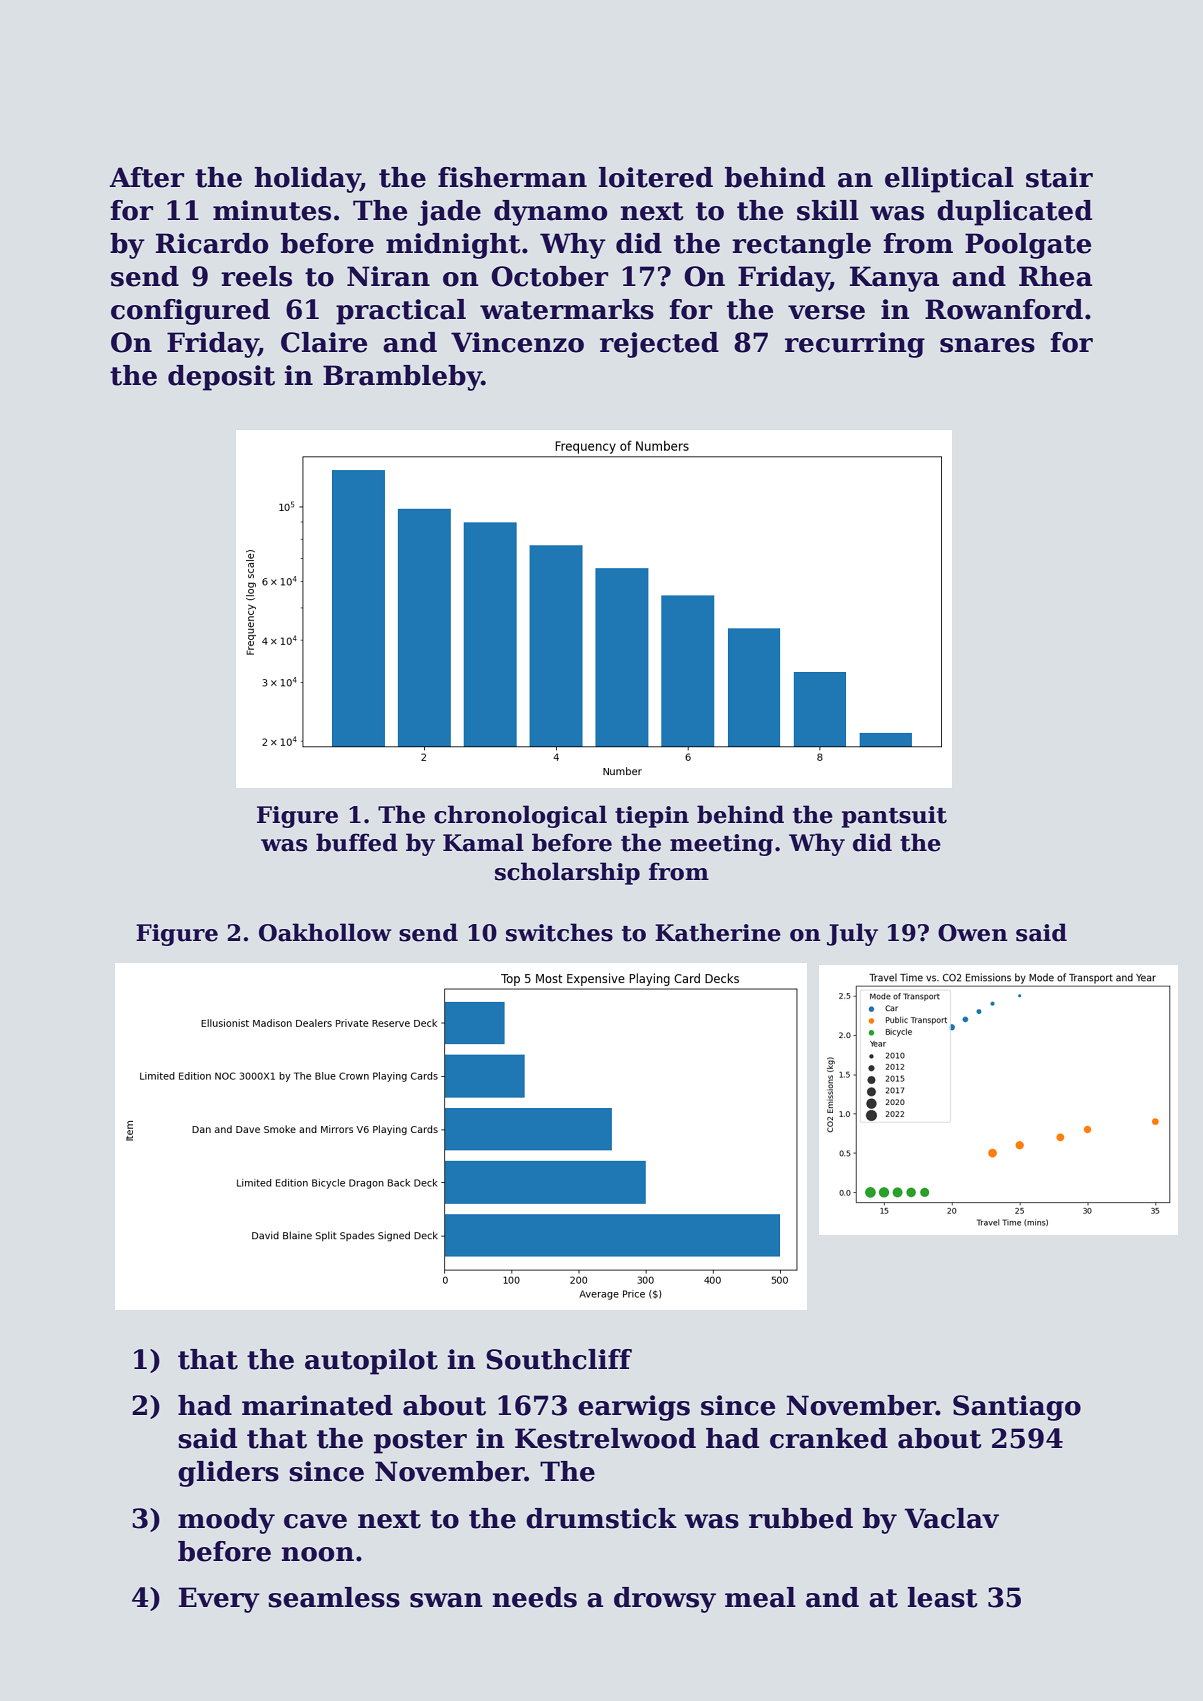 The height and width of the image is (1701, 1203). Describe the element at coordinates (894, 817) in the image. I see `pantsuit` at that location.
